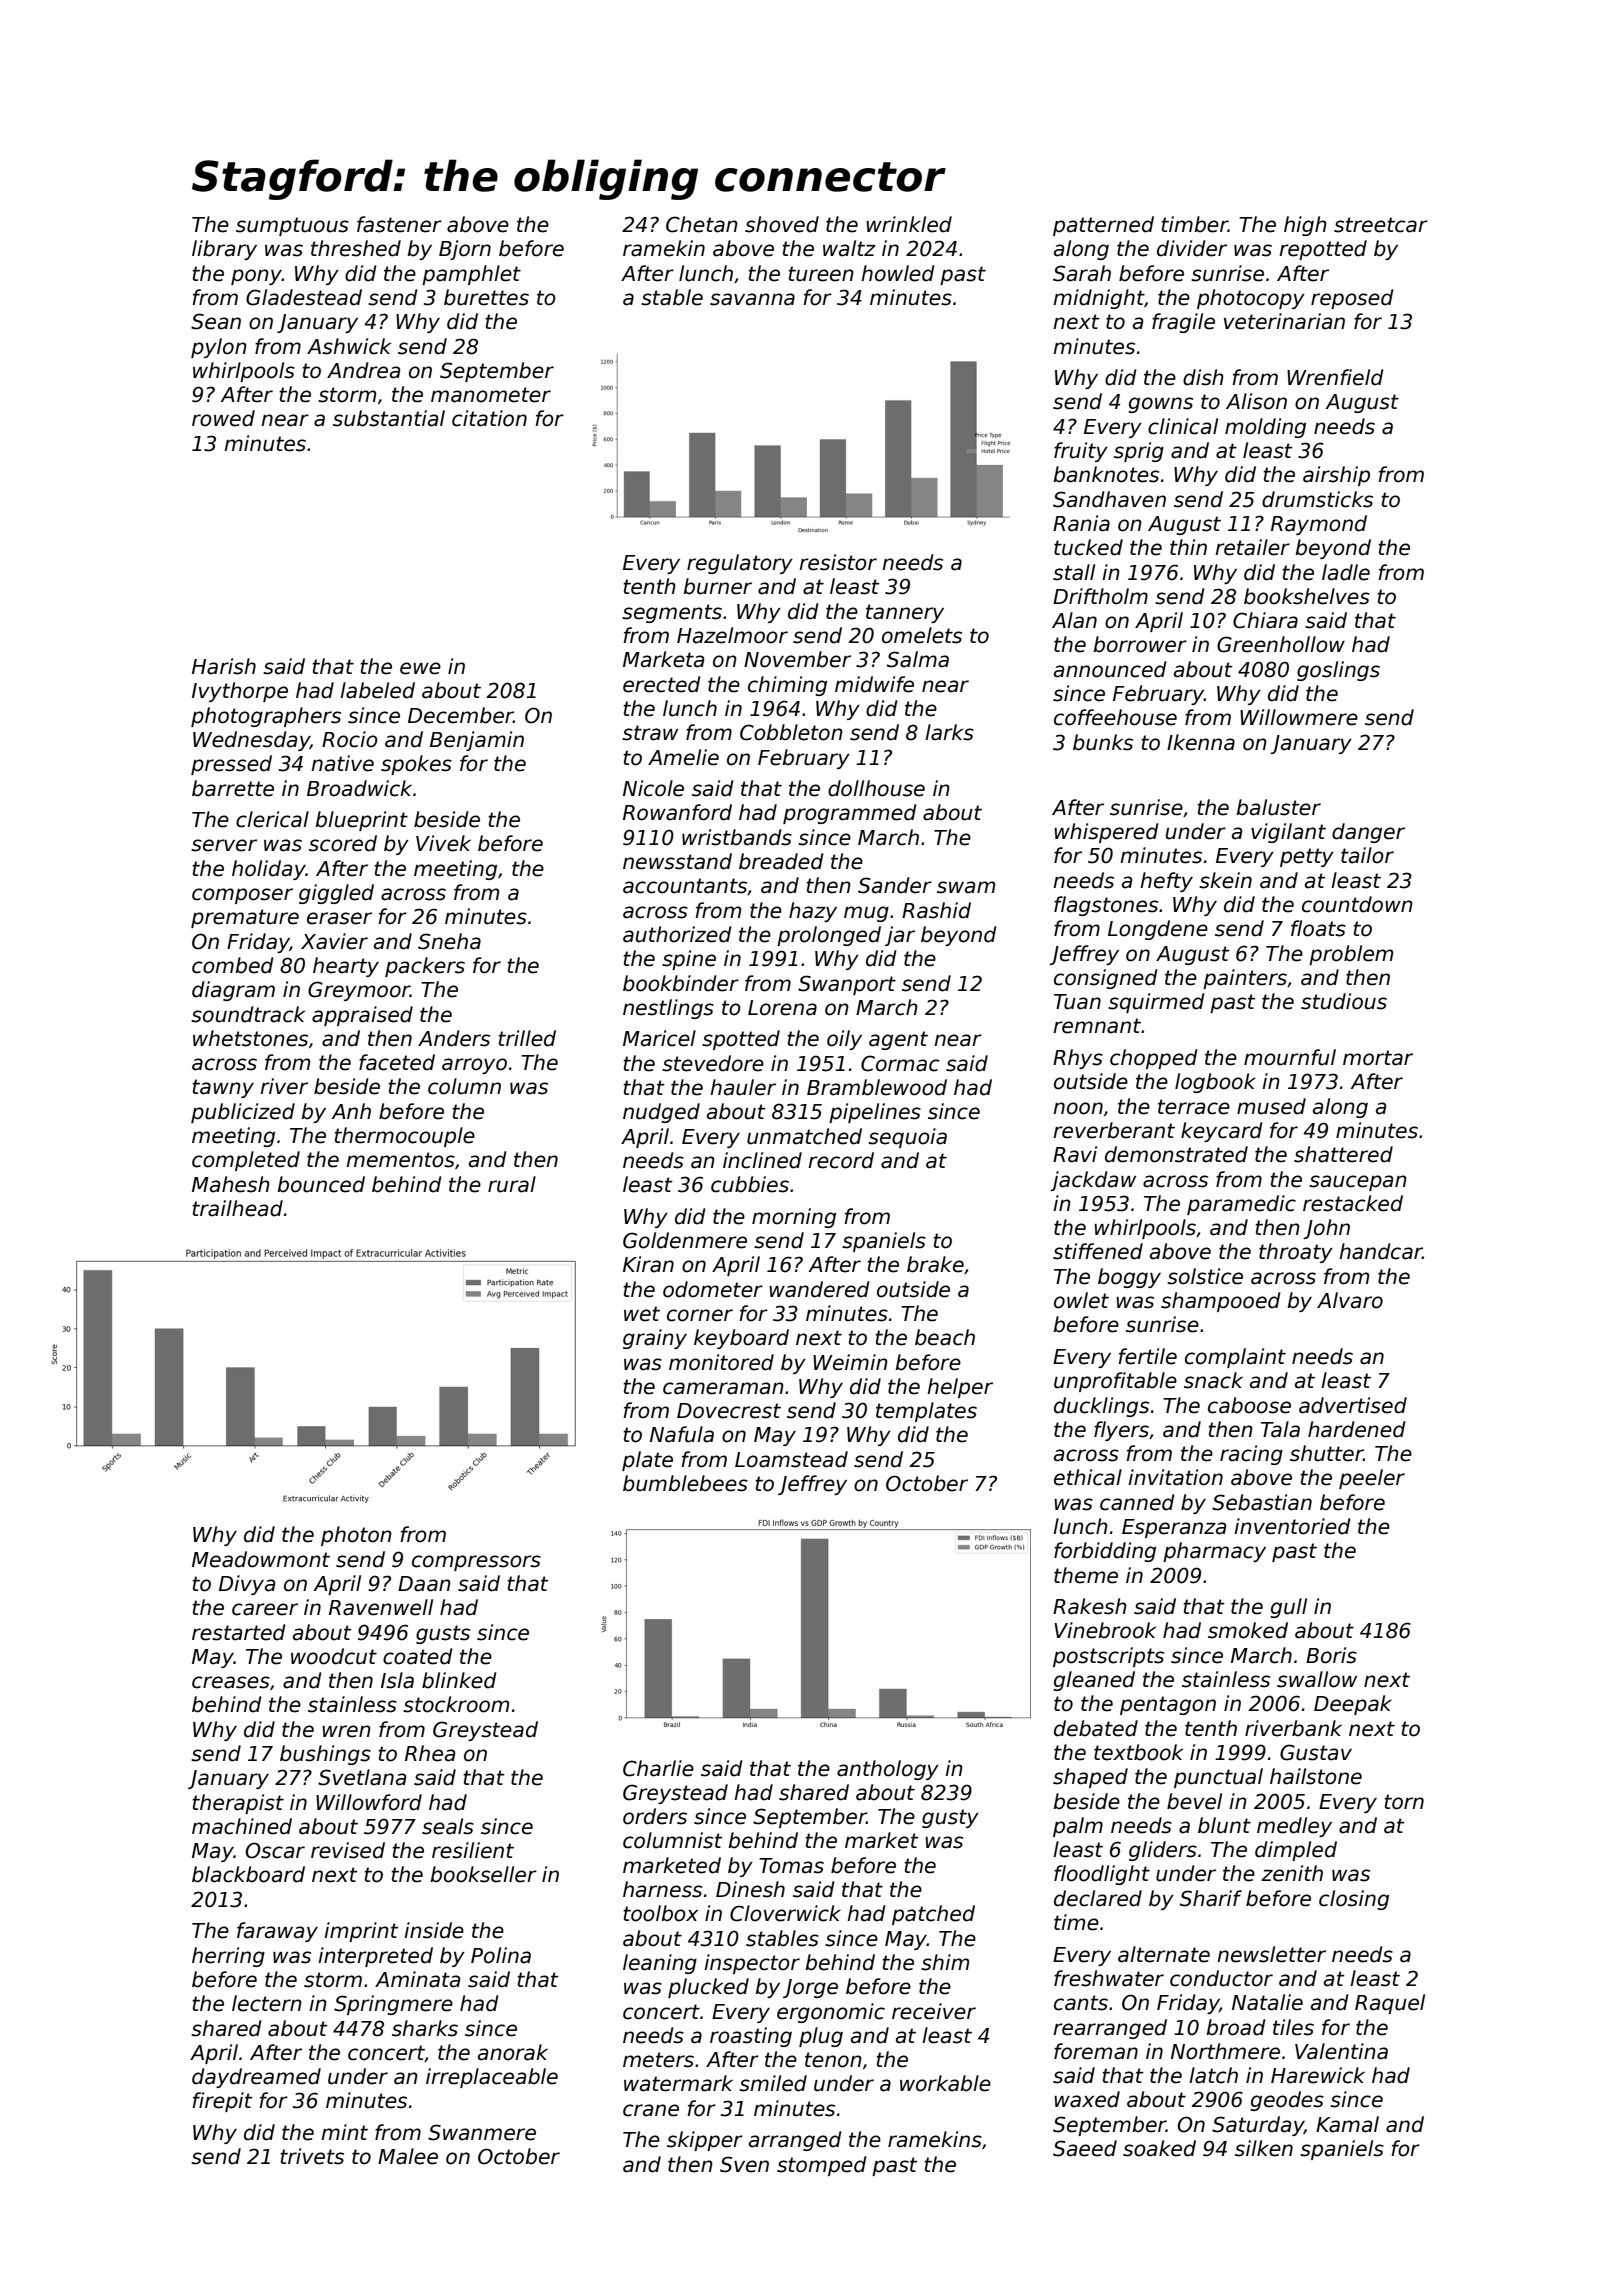 The image size is (1620, 2292). What do you see at coordinates (909, 224) in the screenshot?
I see `wrinkled` at bounding box center [909, 224].
